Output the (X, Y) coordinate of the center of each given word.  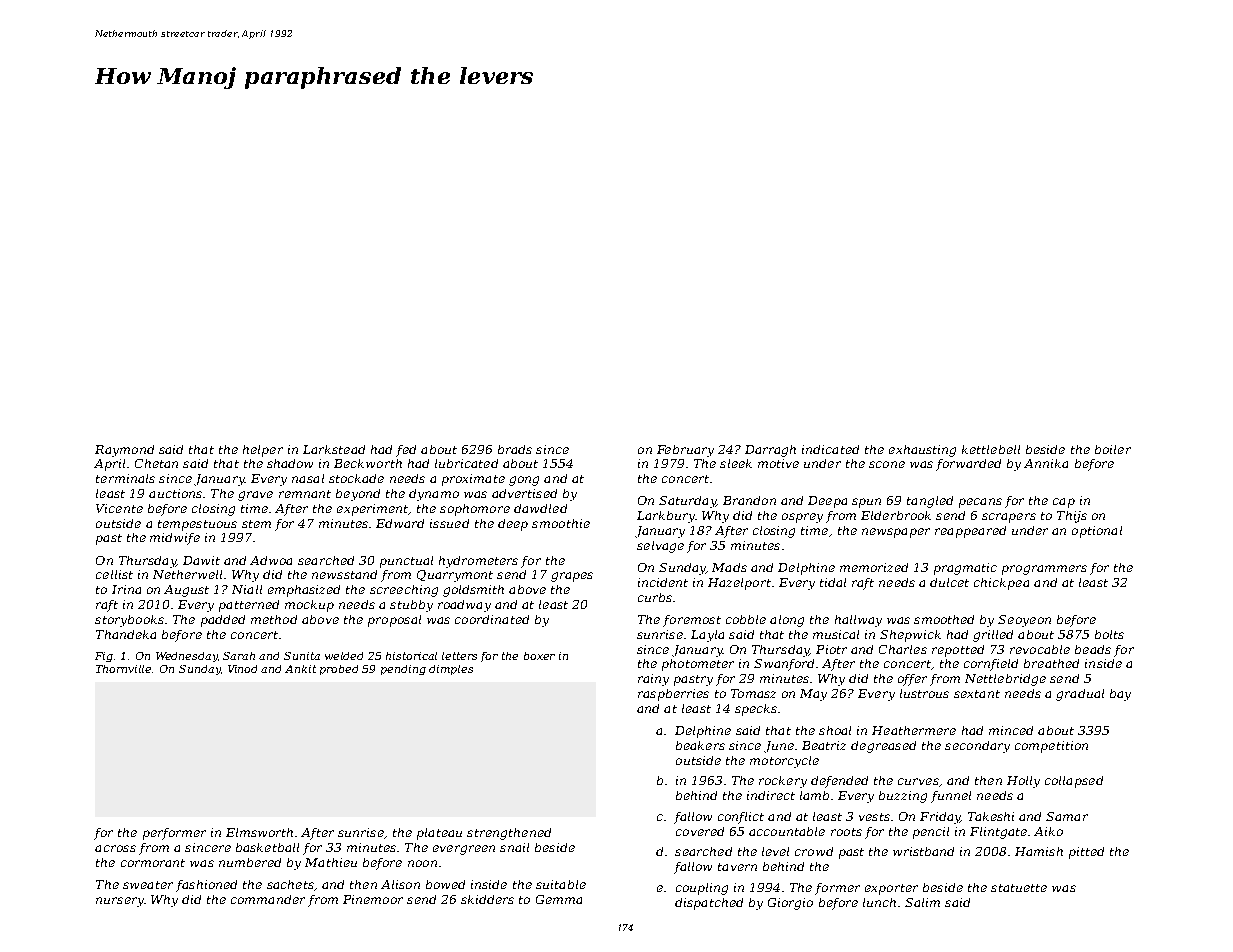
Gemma (559, 899)
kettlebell (991, 449)
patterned (249, 606)
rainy (653, 680)
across (115, 848)
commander (268, 899)
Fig (104, 657)
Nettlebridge (1005, 680)
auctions (175, 493)
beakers (700, 745)
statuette (1019, 888)
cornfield (991, 665)
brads (515, 449)
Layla (707, 636)
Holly (1023, 782)
